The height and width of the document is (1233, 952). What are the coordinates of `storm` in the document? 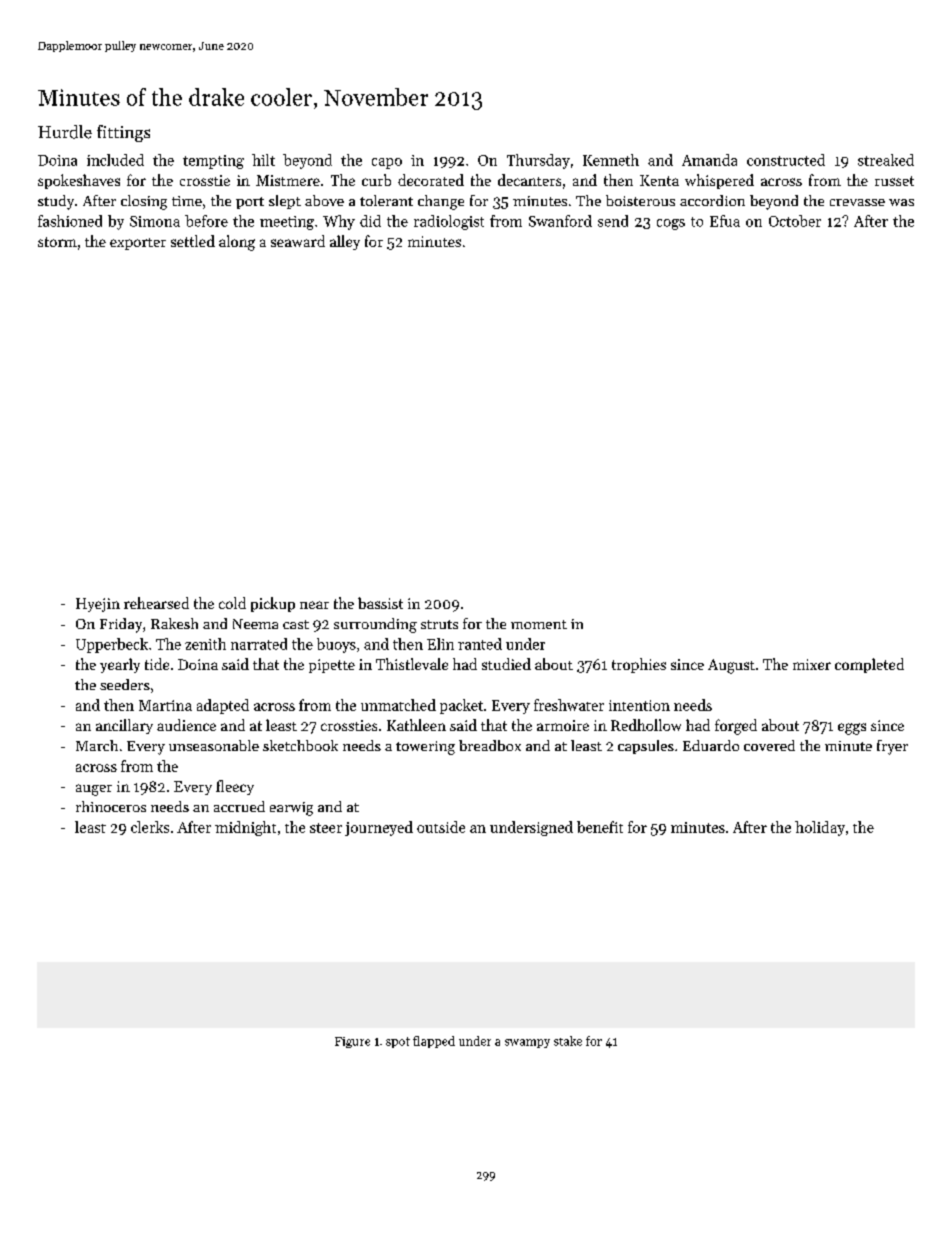 It's located at (57, 242).
